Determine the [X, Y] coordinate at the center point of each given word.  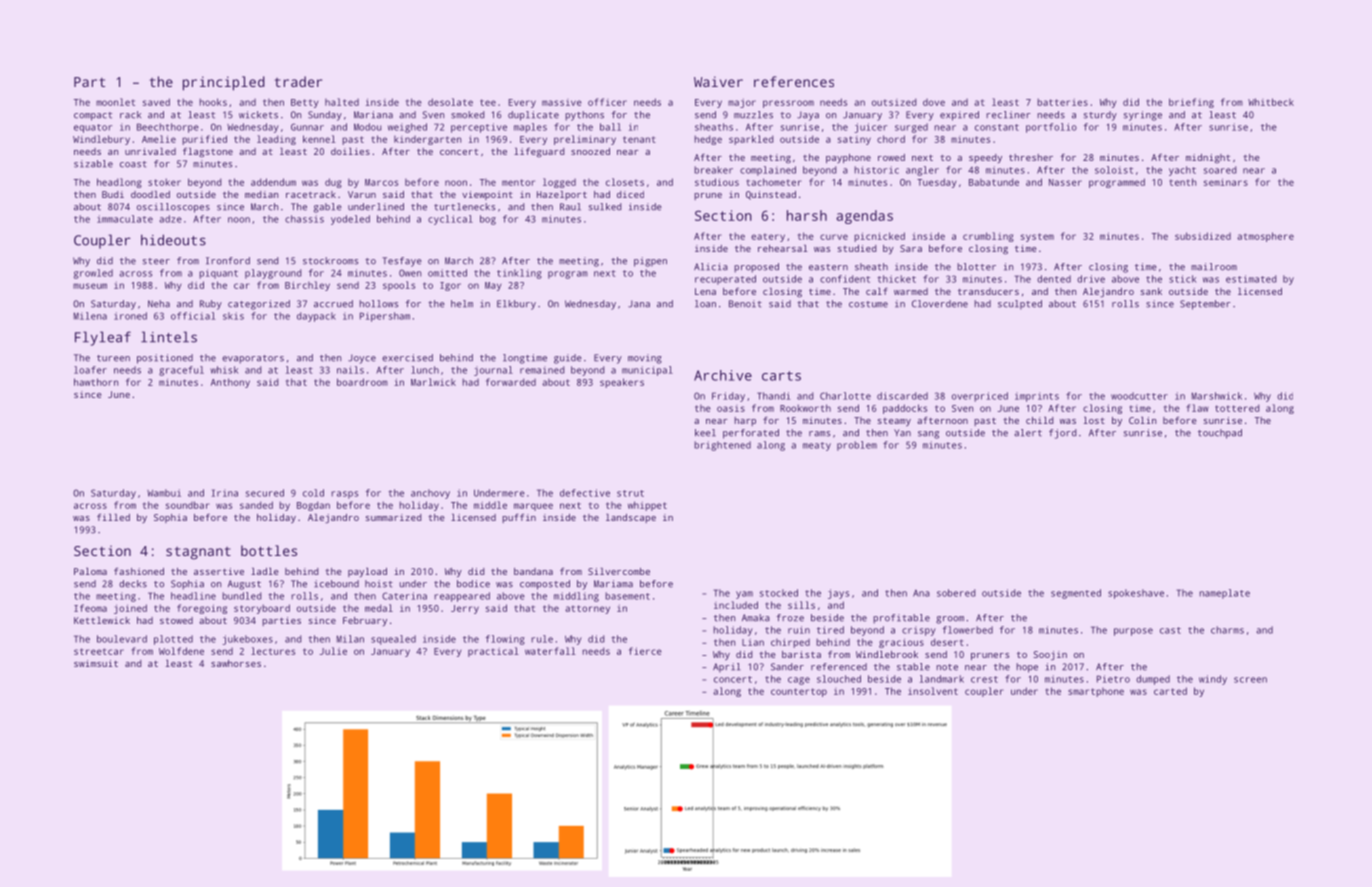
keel [705, 433]
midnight [1208, 158]
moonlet [115, 102]
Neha [159, 304]
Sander [787, 667]
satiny [854, 140]
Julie [333, 651]
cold [313, 493]
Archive [723, 375]
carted [1170, 691]
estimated [1251, 279]
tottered [1237, 408]
